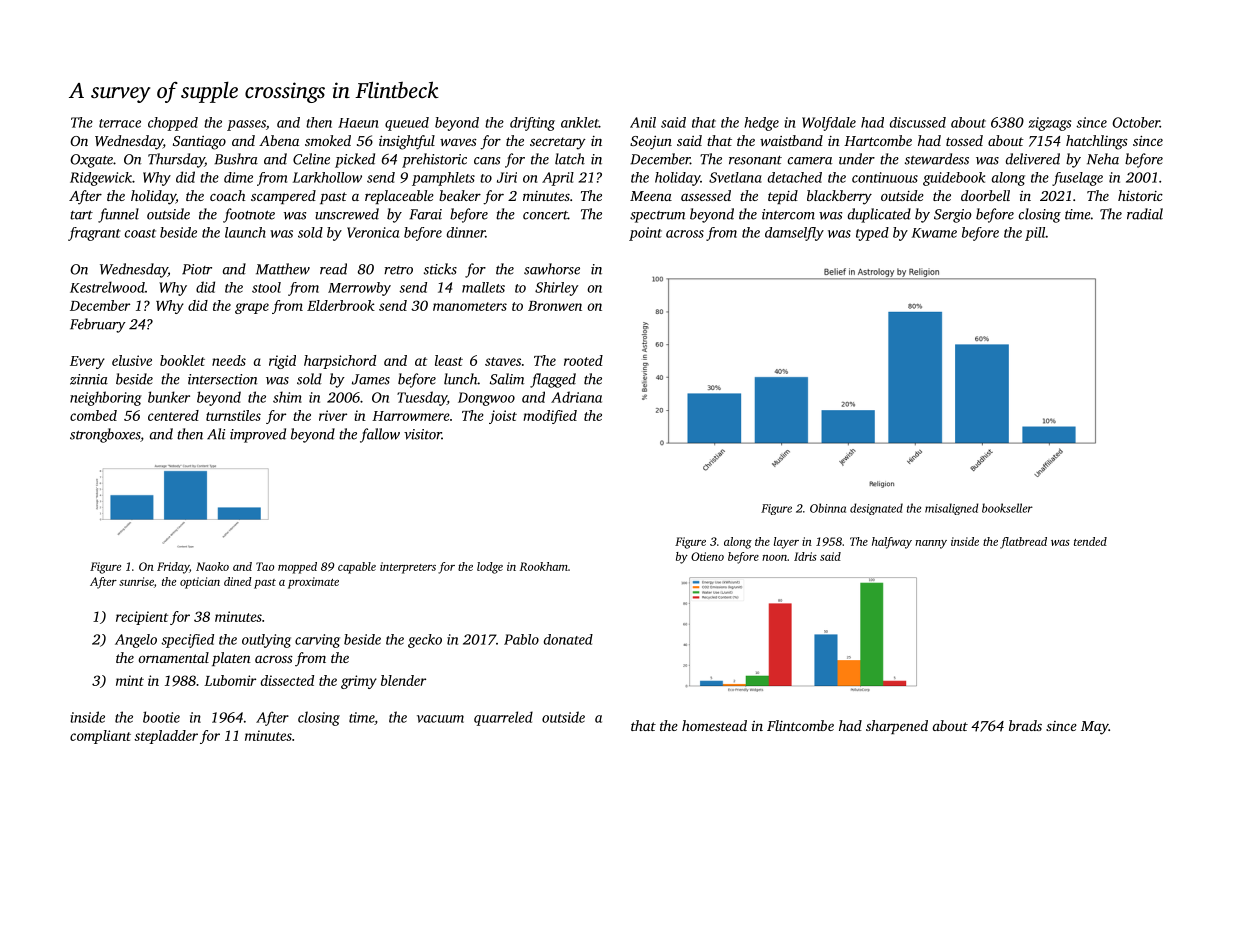  I want to click on Shirley, so click(556, 289).
